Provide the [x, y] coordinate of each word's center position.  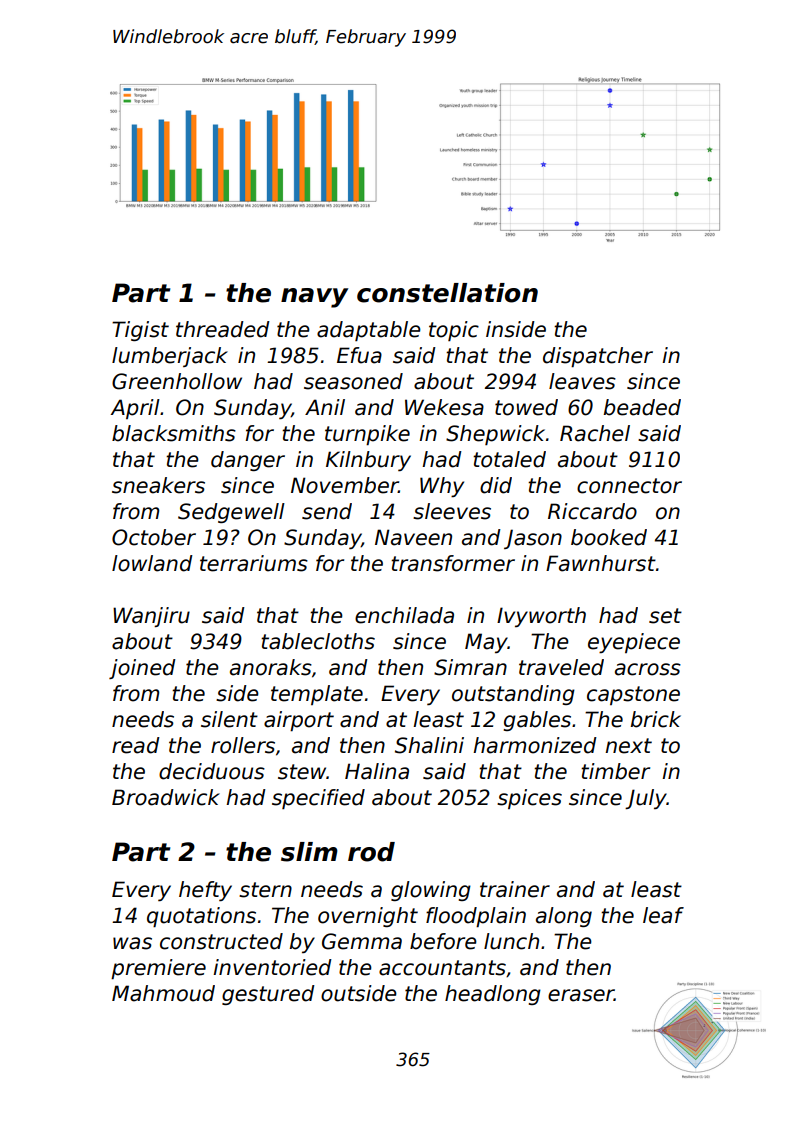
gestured [268, 995]
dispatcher [598, 357]
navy [314, 298]
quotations [201, 917]
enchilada [404, 615]
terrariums [254, 563]
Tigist [140, 331]
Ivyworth [541, 617]
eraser [581, 995]
